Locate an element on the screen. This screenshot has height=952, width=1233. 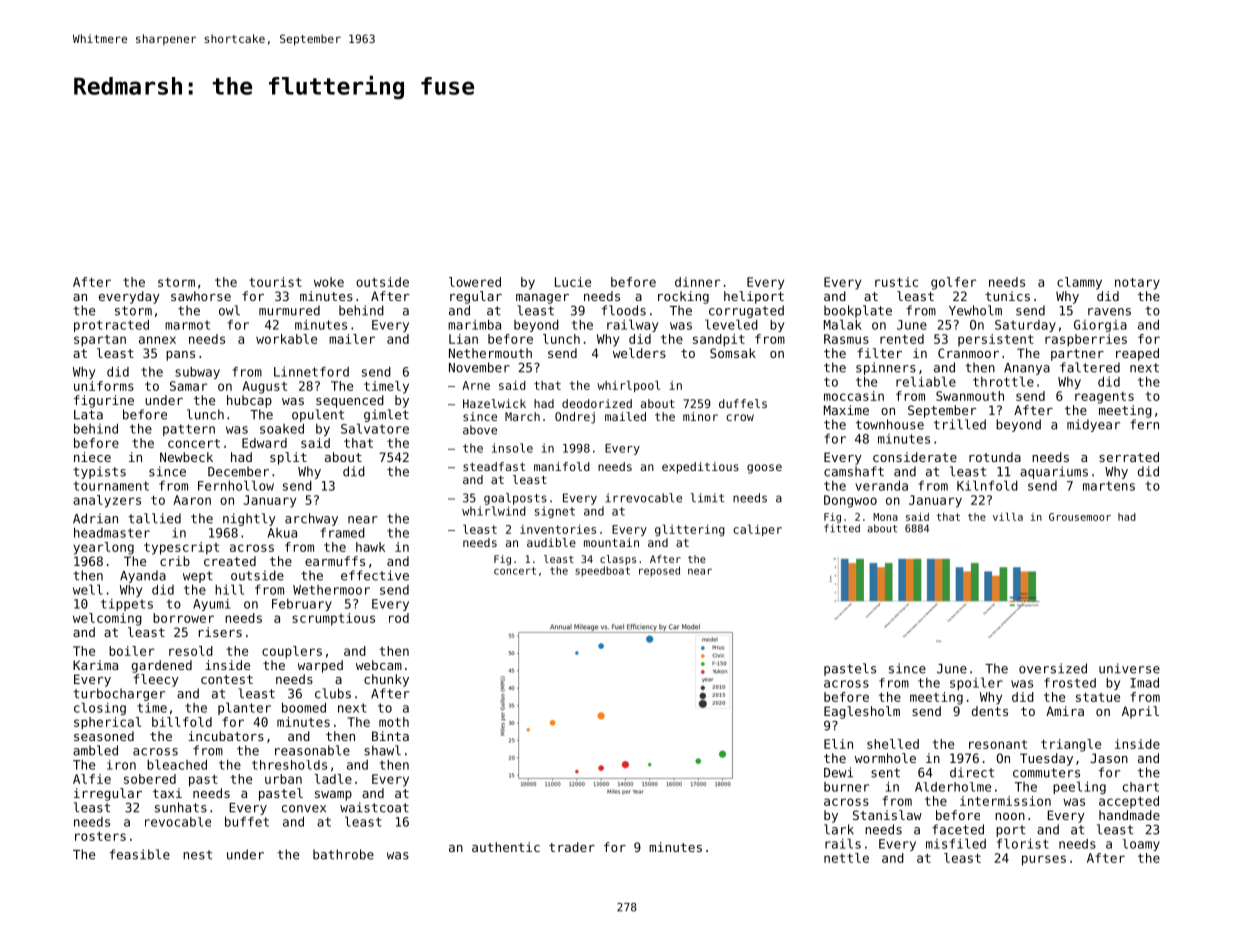
sawhorse is located at coordinates (201, 296).
